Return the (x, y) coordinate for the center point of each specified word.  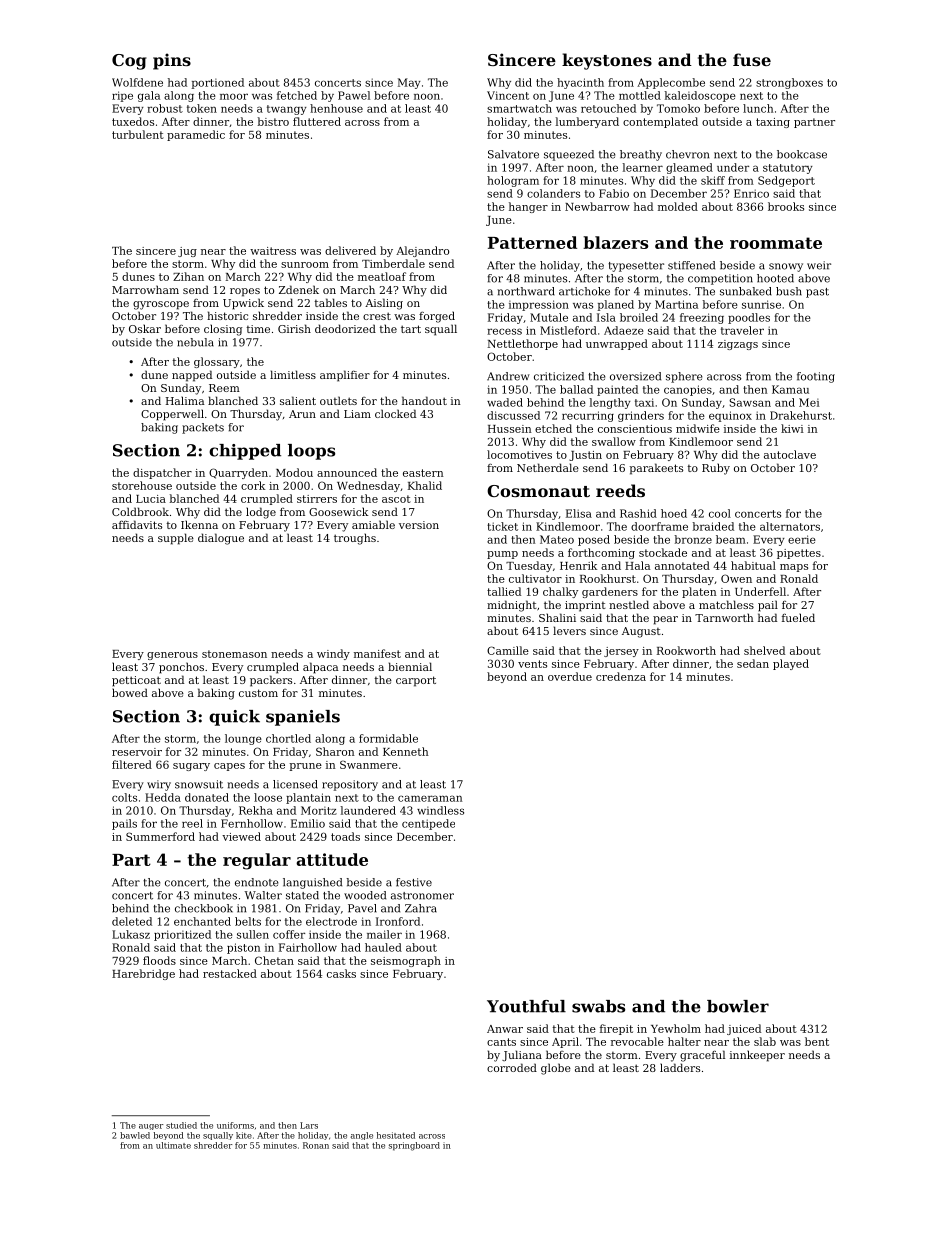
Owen (736, 578)
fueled (798, 617)
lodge (261, 513)
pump (502, 555)
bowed (130, 692)
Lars (309, 1125)
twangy (287, 110)
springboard (414, 1146)
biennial (410, 666)
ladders (680, 1067)
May (409, 83)
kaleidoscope (700, 96)
